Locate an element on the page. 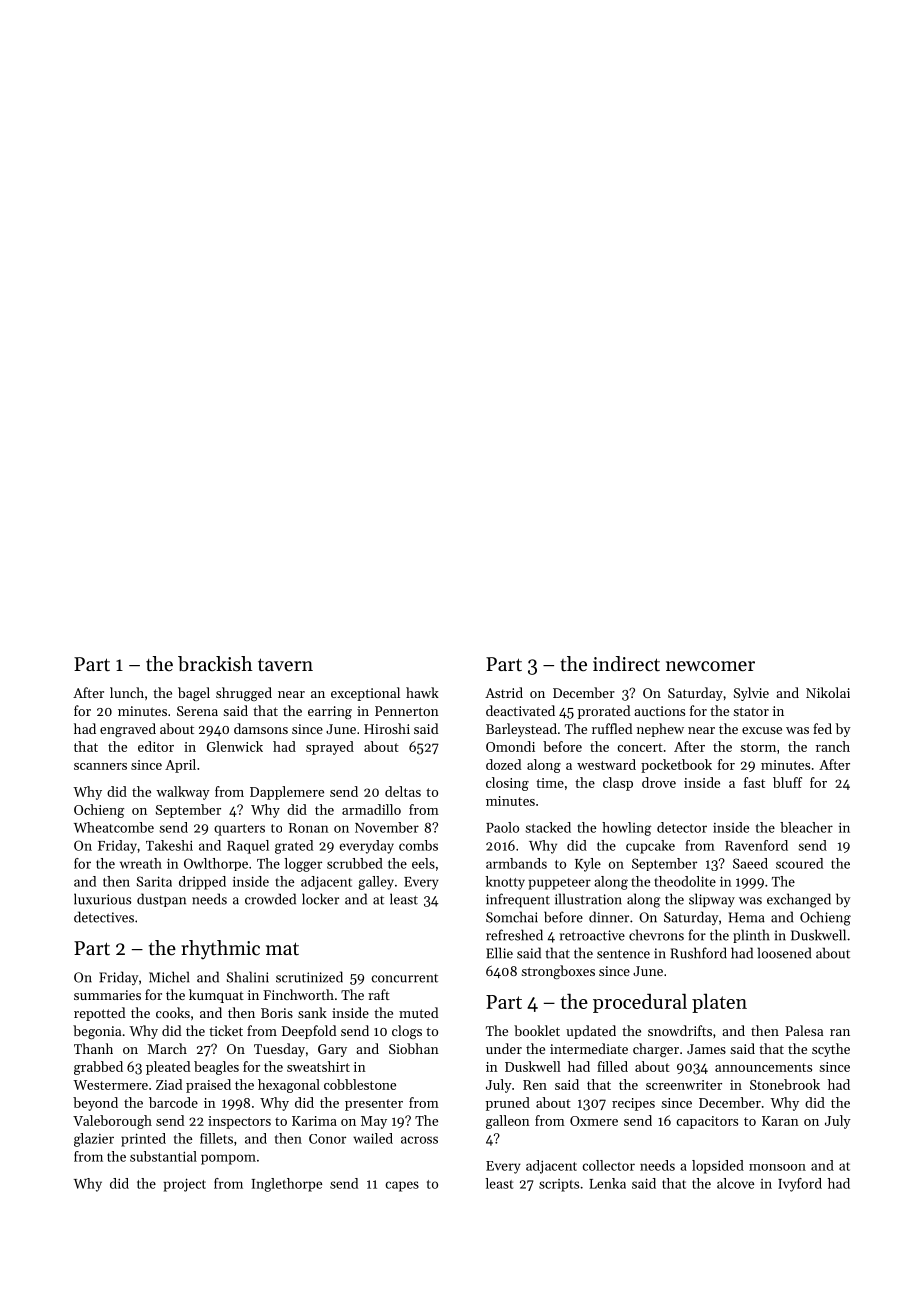  Pennerton is located at coordinates (407, 711).
